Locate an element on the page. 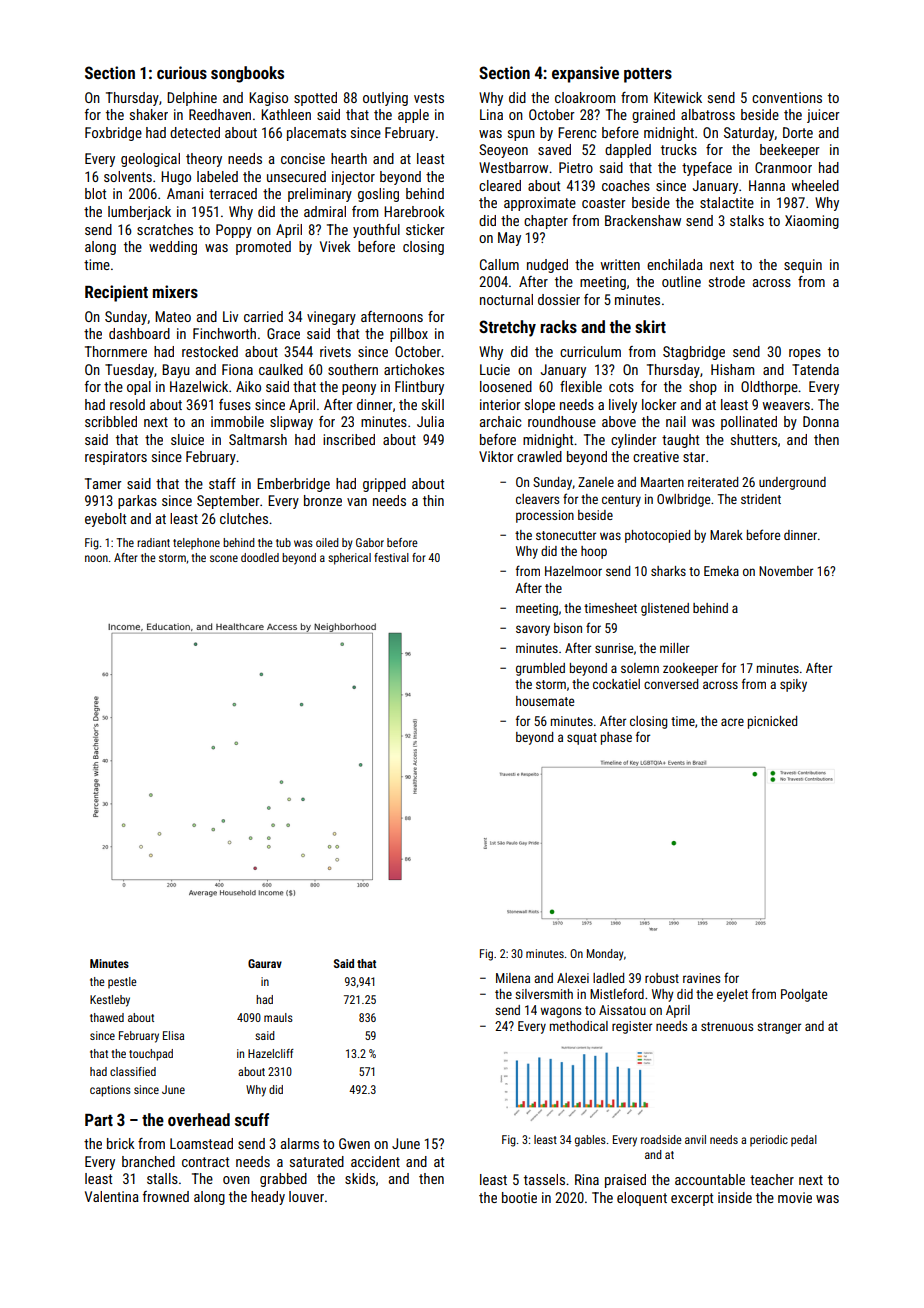  Dorte is located at coordinates (798, 132).
